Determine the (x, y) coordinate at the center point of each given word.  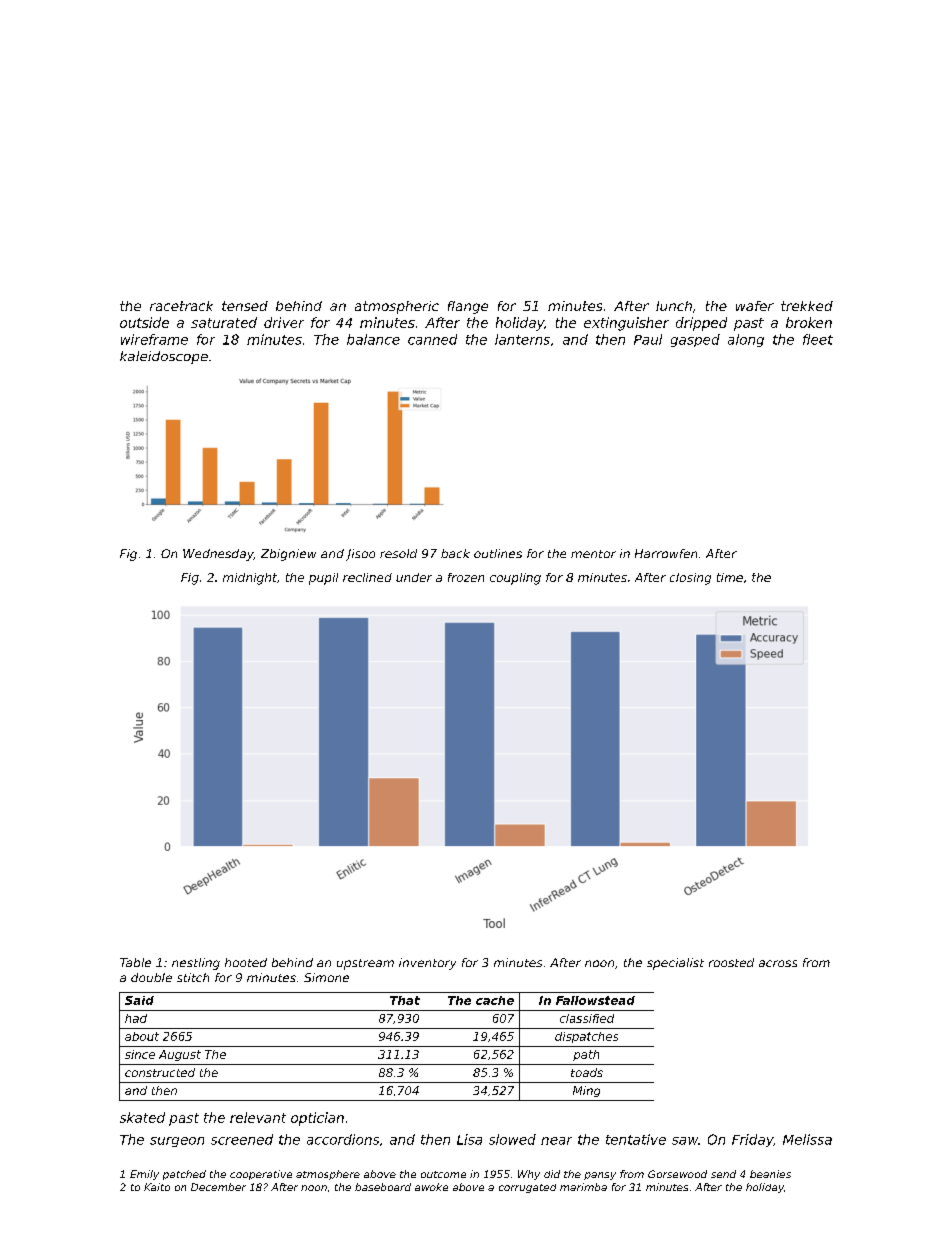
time (730, 577)
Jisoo (360, 555)
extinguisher (626, 324)
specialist (675, 964)
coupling (515, 579)
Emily (144, 1175)
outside (144, 322)
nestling (196, 964)
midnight (250, 579)
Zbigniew (288, 555)
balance (373, 339)
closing (690, 579)
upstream (365, 964)
